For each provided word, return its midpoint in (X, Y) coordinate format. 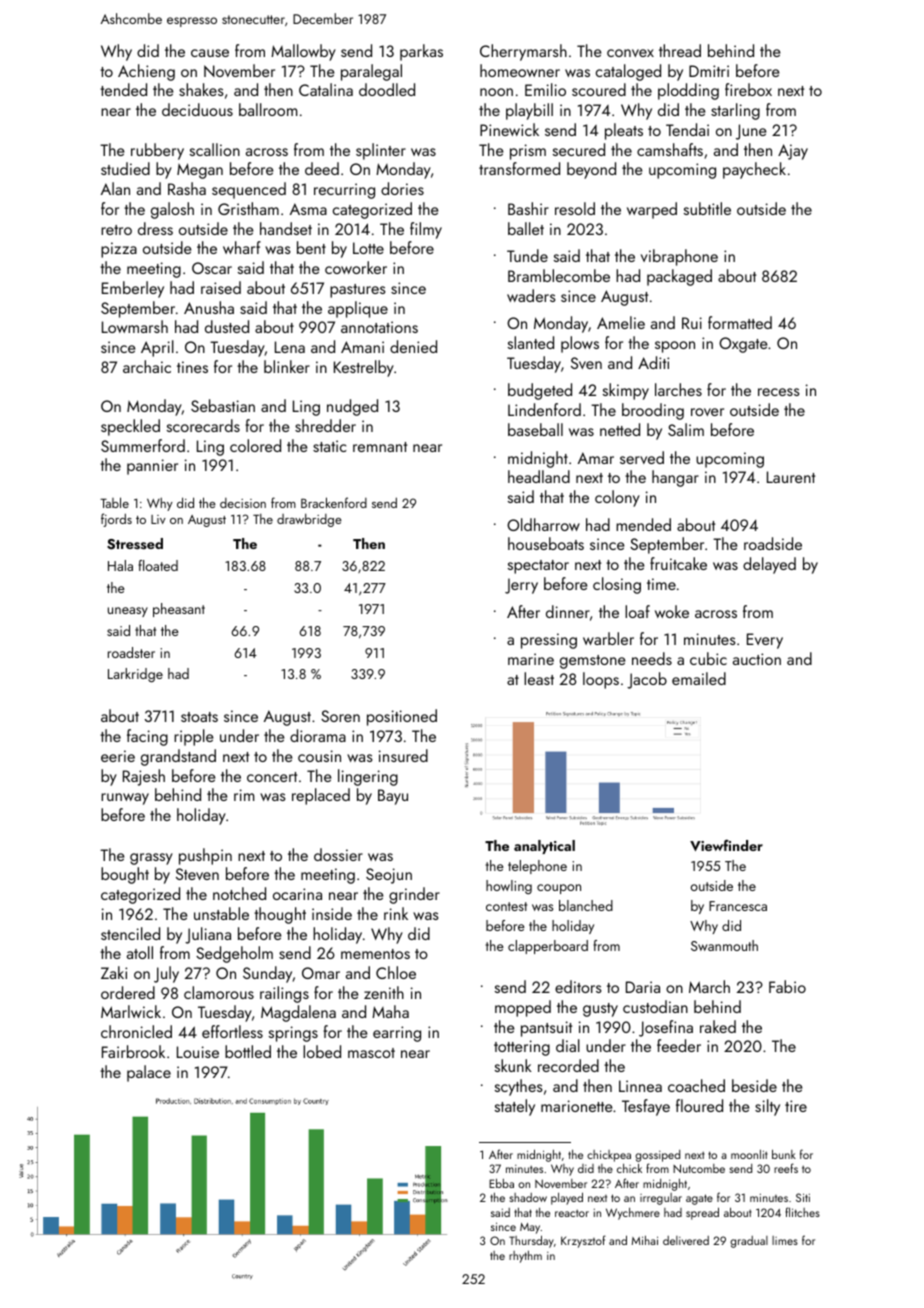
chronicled (136, 1031)
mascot (371, 1053)
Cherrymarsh (523, 52)
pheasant (179, 610)
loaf (637, 611)
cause (210, 53)
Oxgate (743, 345)
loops (601, 680)
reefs (786, 1168)
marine (531, 659)
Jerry (521, 586)
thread (680, 50)
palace (149, 1073)
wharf (242, 247)
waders (531, 295)
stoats (199, 717)
